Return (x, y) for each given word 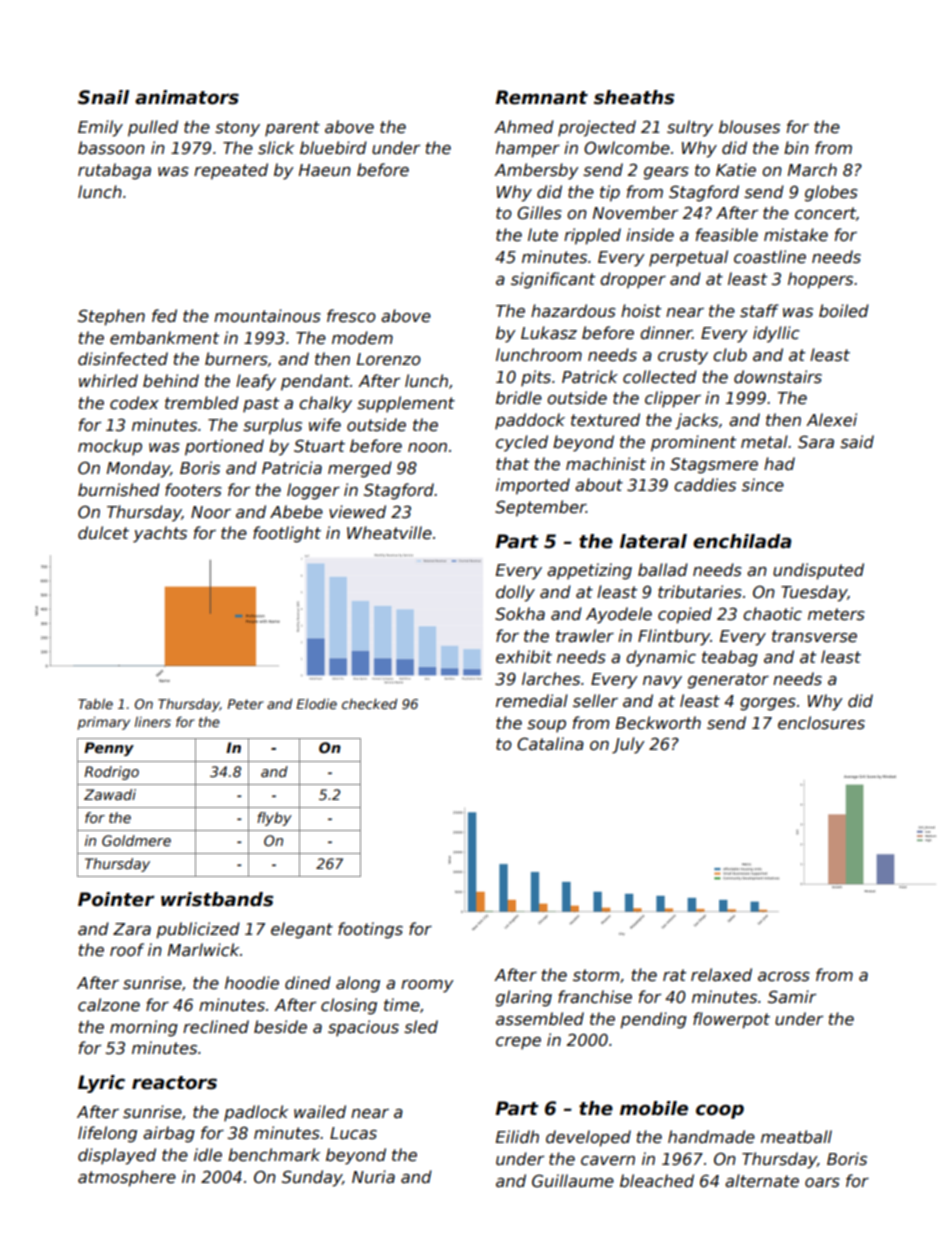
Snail (103, 97)
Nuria (373, 1176)
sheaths (634, 97)
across (784, 977)
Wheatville (389, 533)
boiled (844, 311)
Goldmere (136, 840)
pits (536, 378)
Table (95, 704)
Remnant (541, 97)
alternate (762, 1181)
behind (171, 380)
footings (370, 930)
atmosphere (127, 1178)
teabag (730, 658)
